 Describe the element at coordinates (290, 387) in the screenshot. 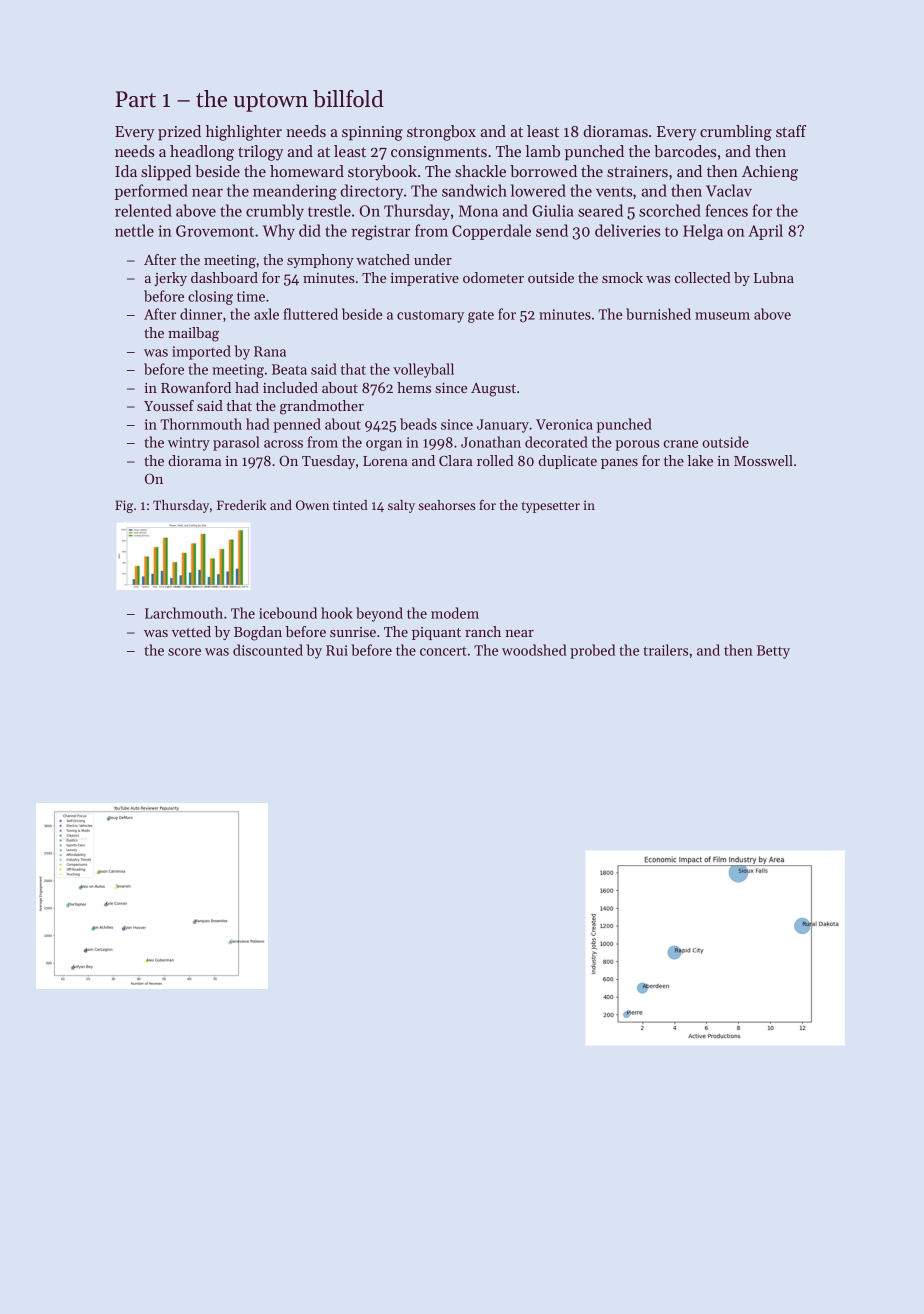

I see `included` at that location.
